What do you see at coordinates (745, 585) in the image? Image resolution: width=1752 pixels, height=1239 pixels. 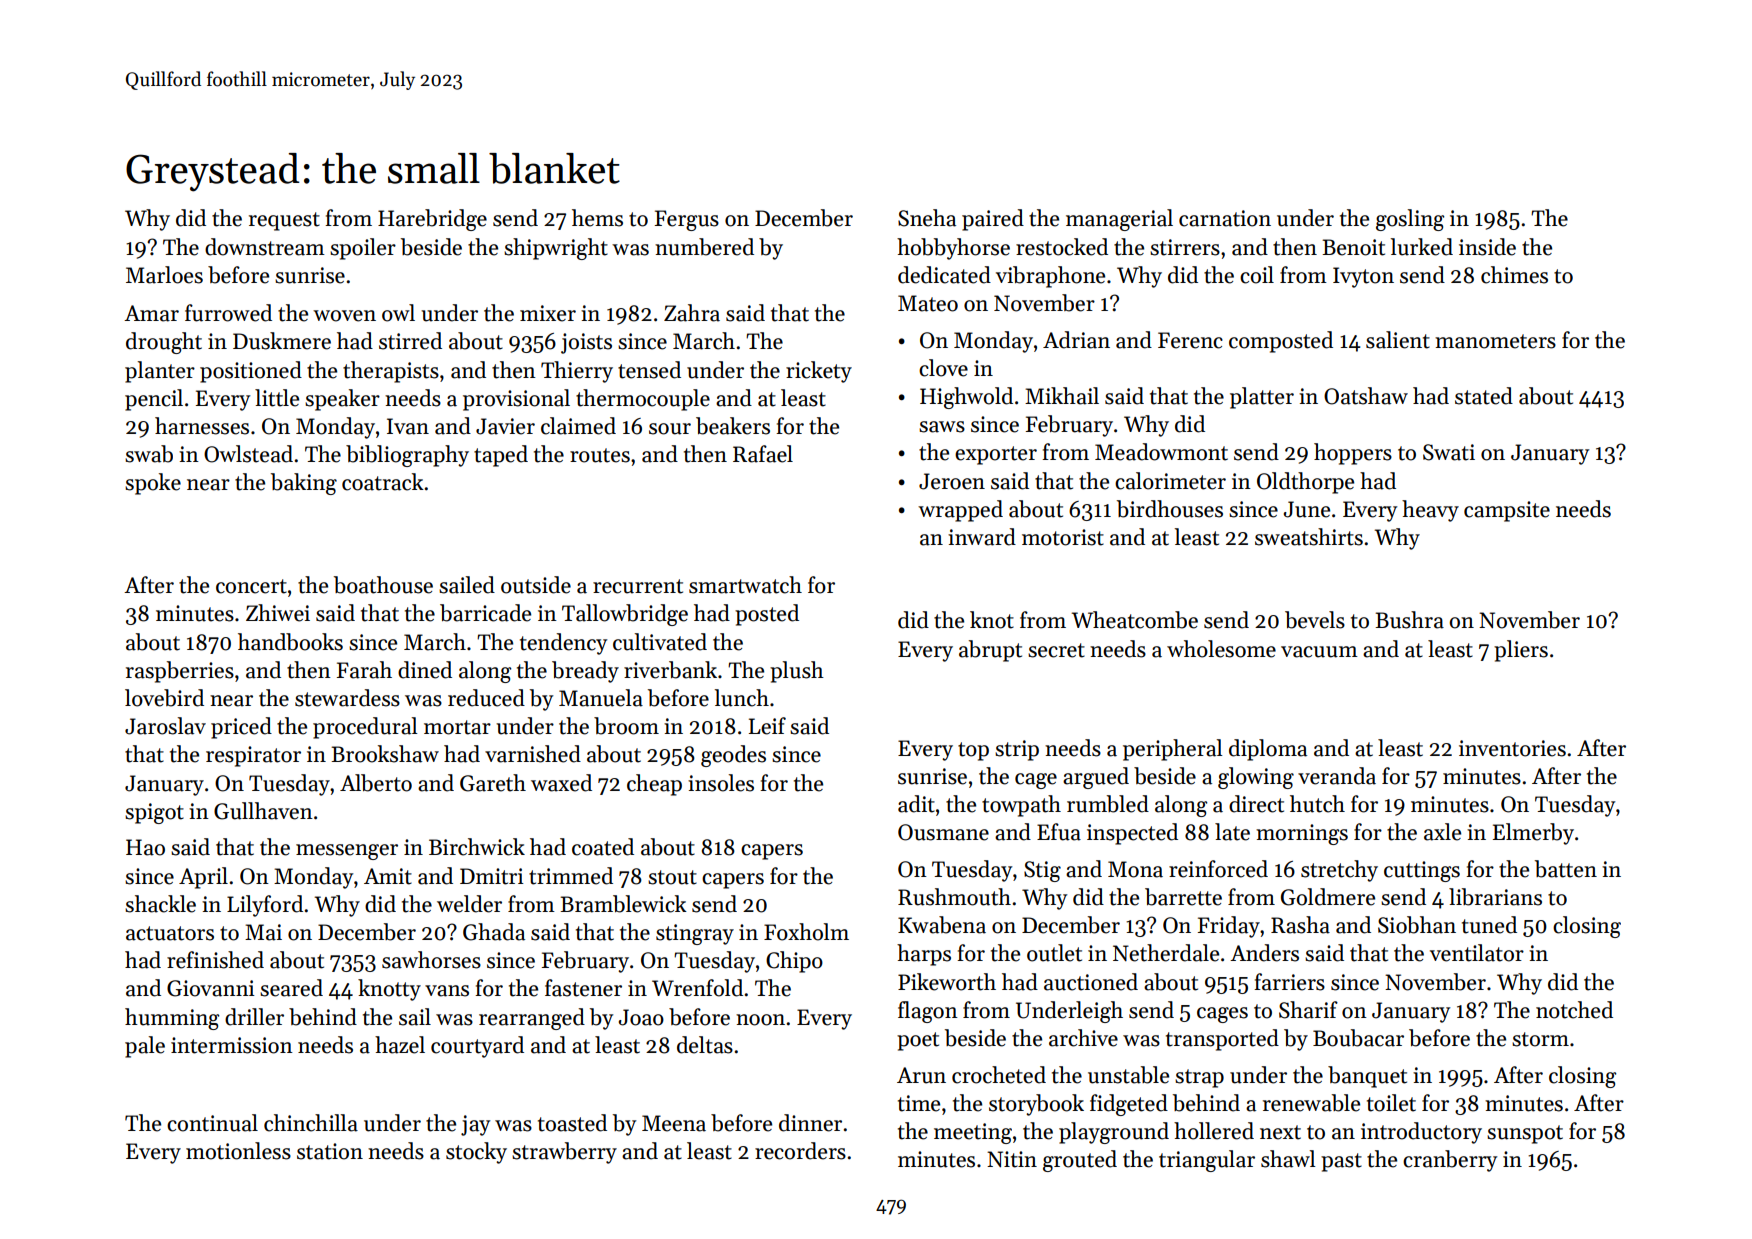 I see `smartwatch` at bounding box center [745, 585].
